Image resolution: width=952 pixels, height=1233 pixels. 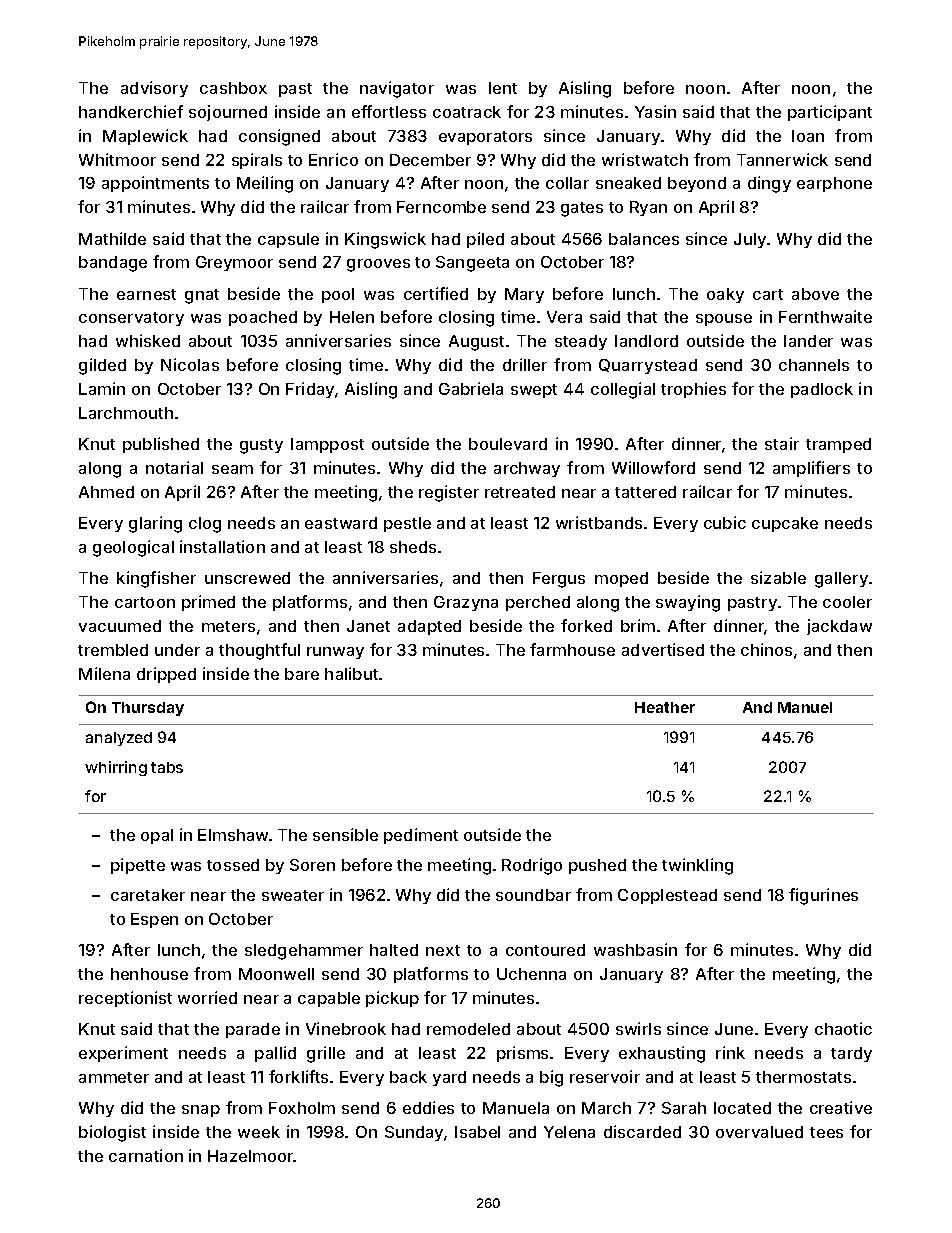 I want to click on participant, so click(x=830, y=113).
